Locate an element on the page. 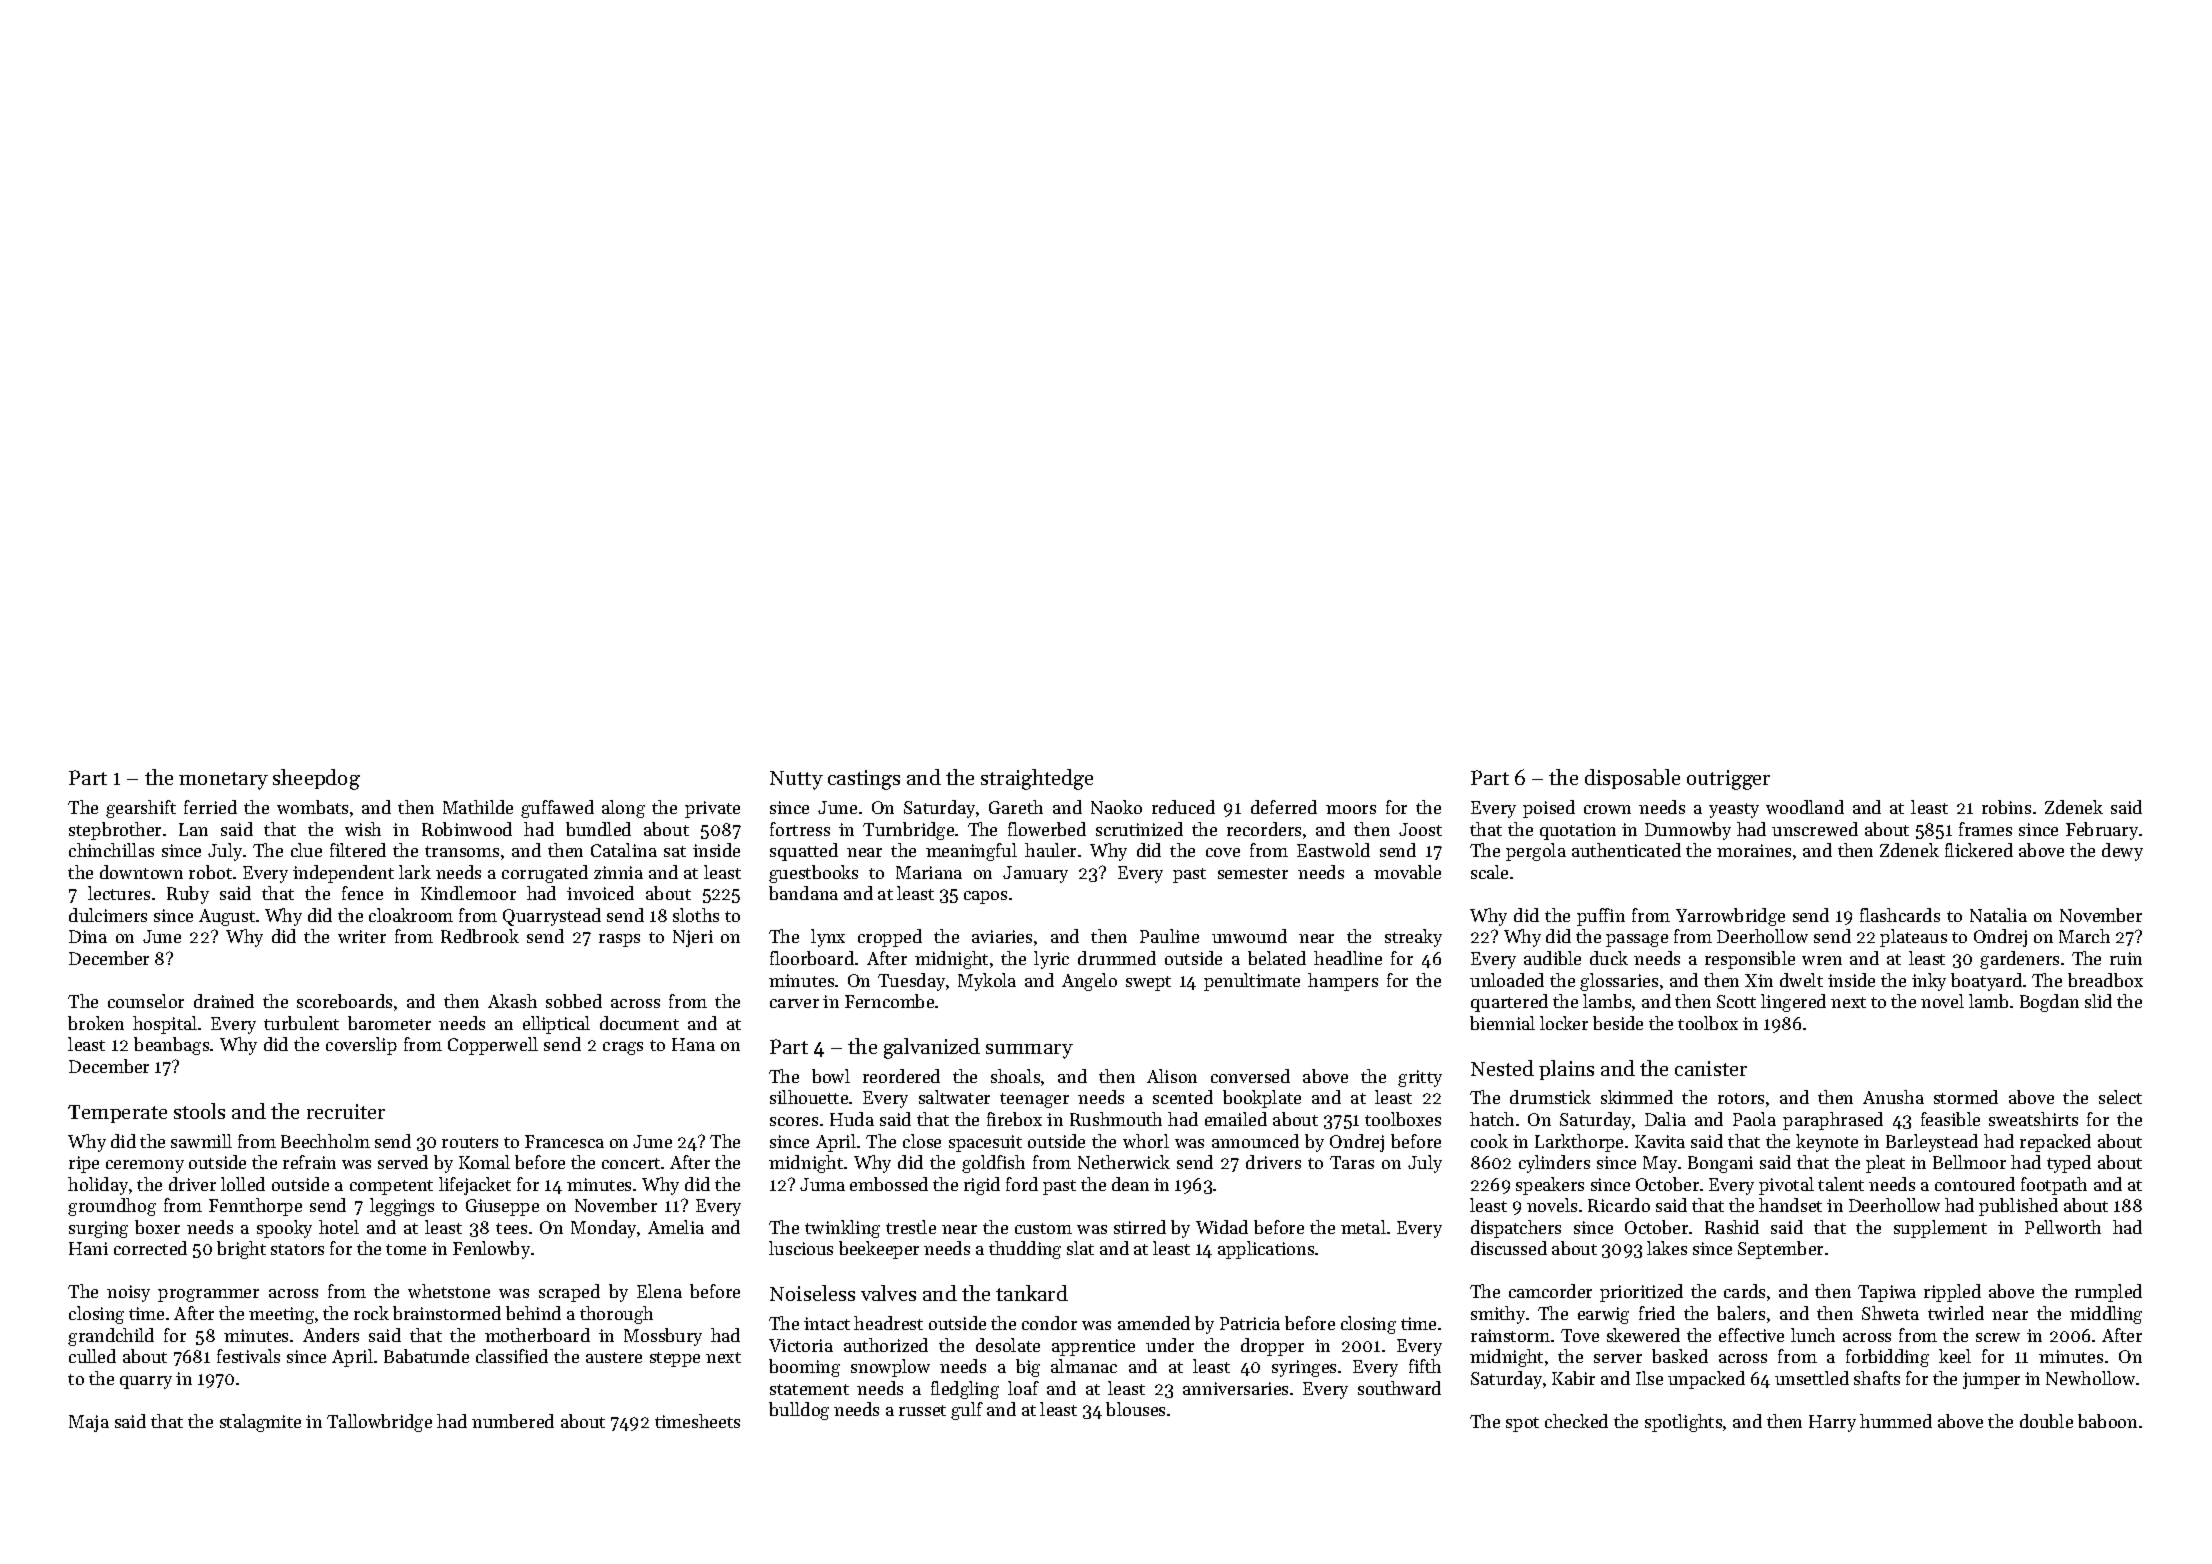 The image size is (2212, 1564). canister is located at coordinates (1711, 1068).
